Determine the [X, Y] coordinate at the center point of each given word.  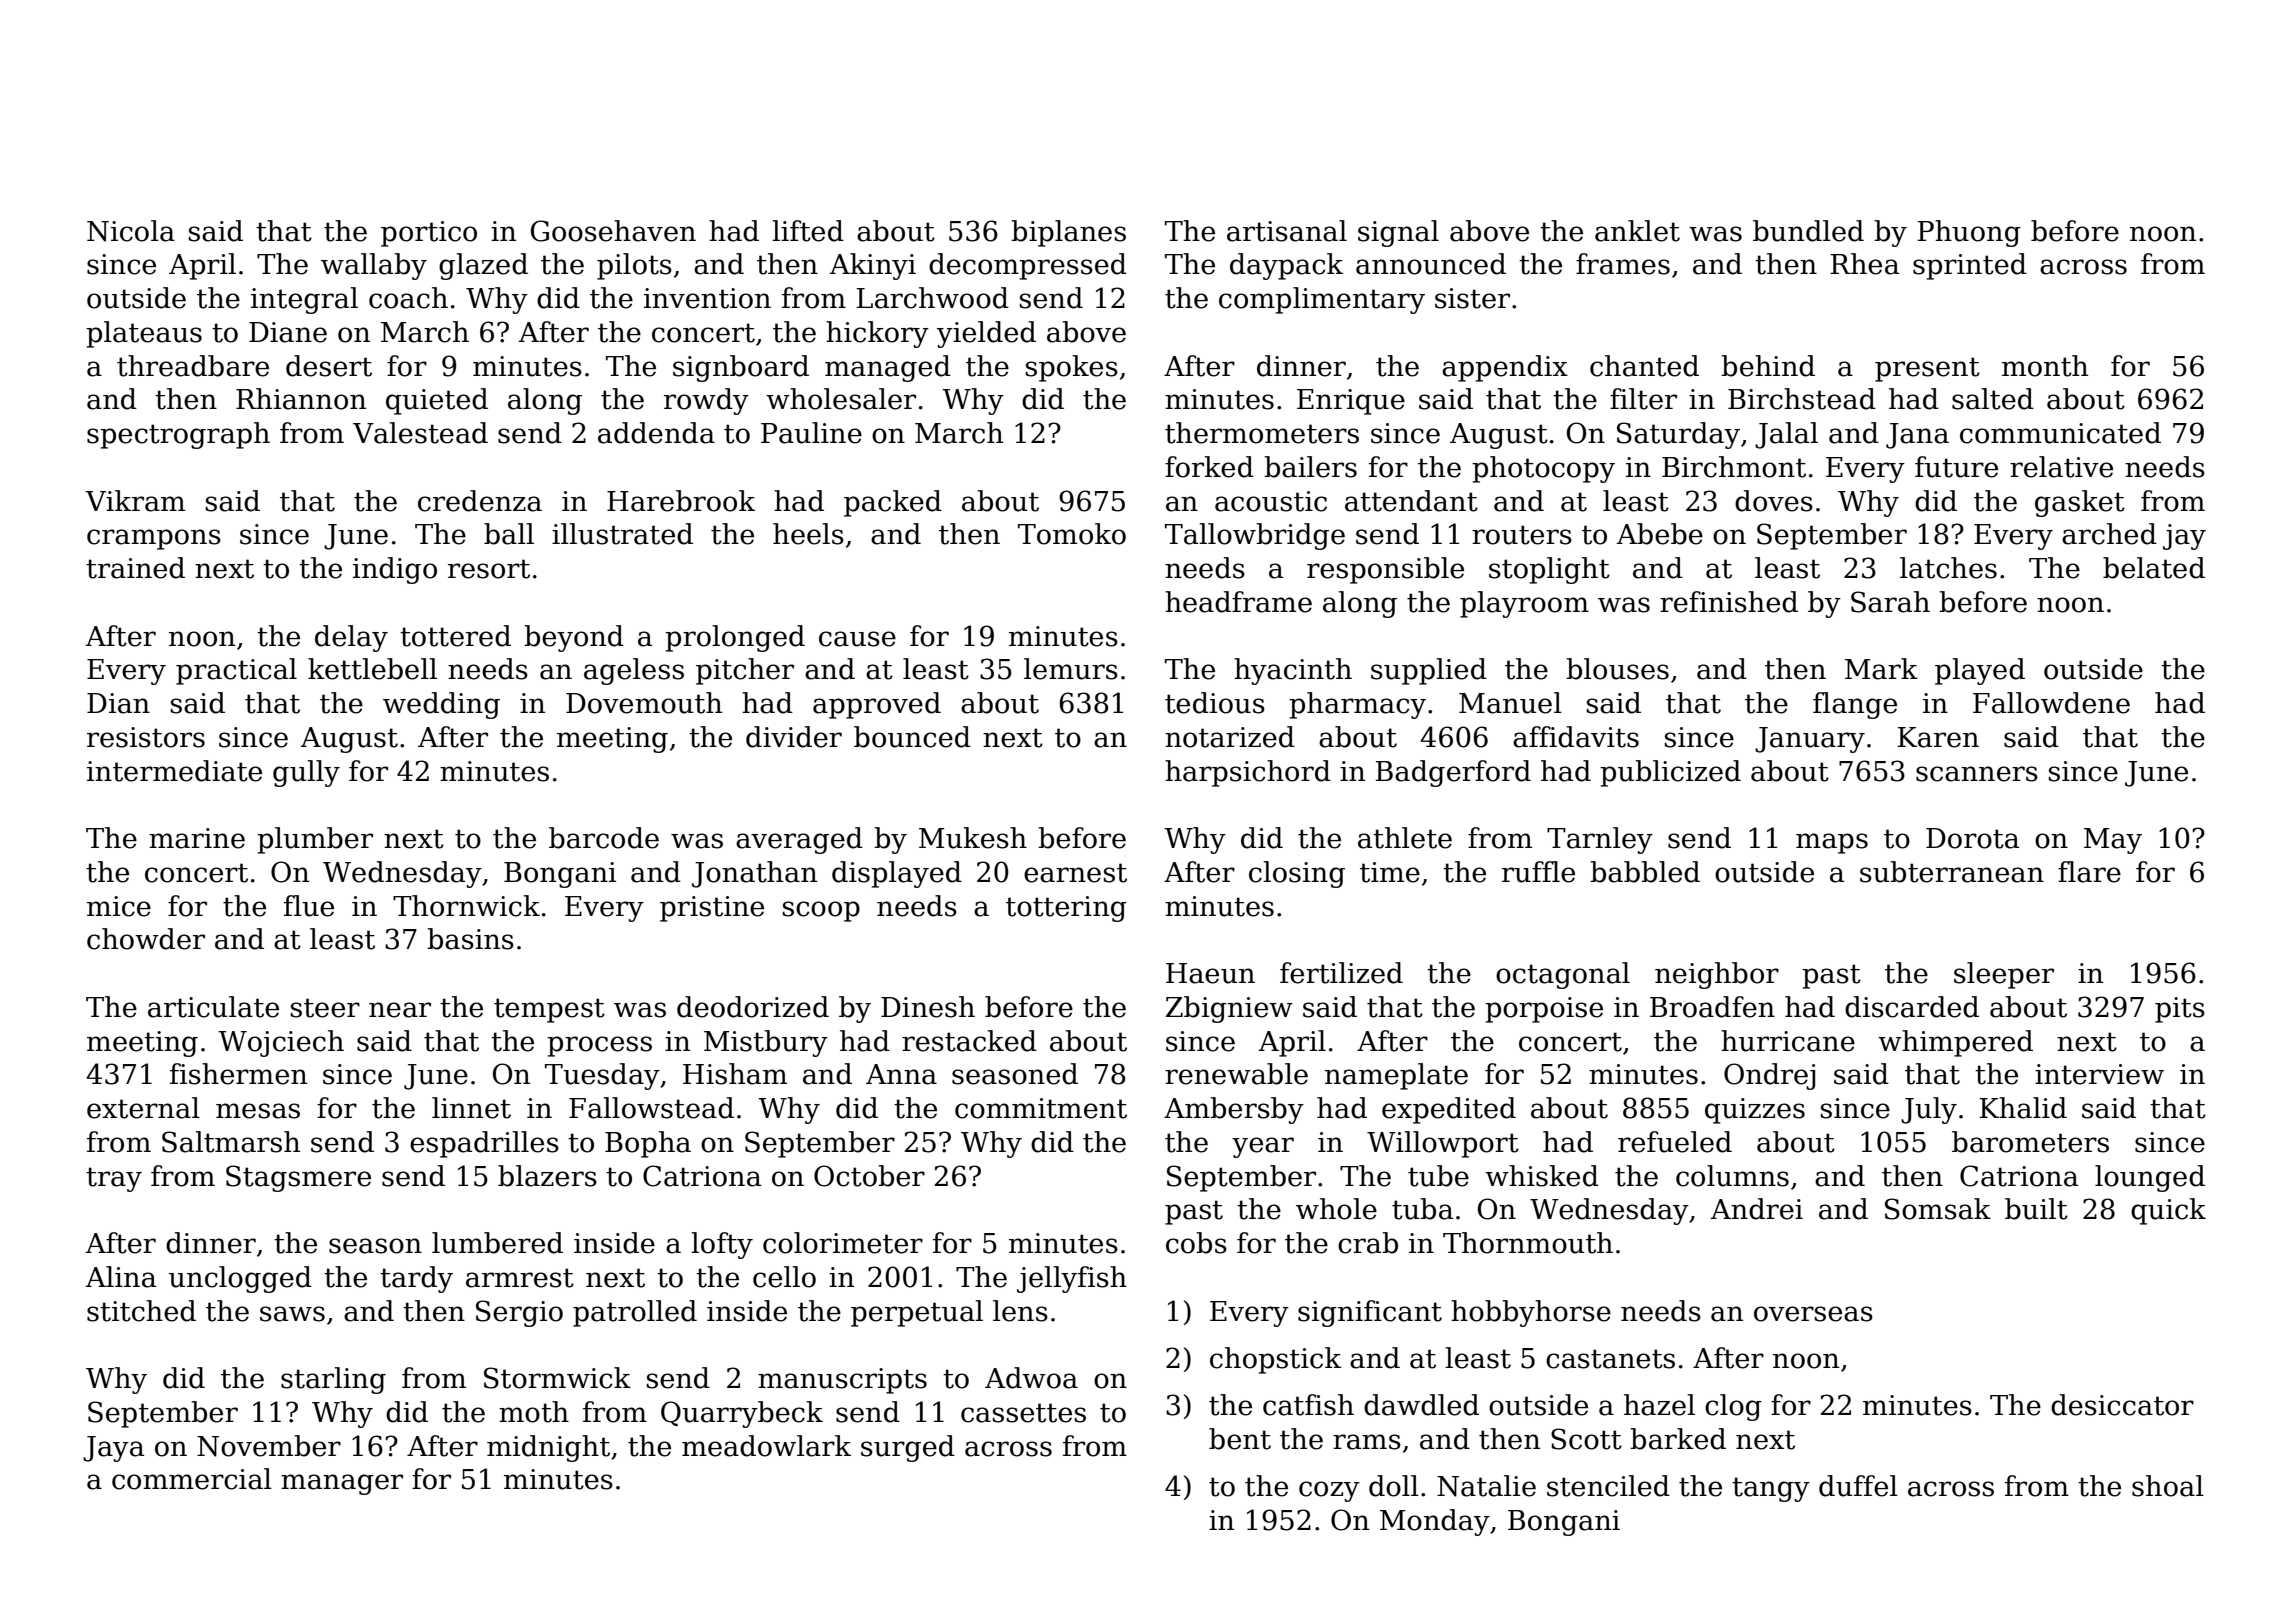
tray [114, 1179]
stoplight [1549, 570]
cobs [1196, 1243]
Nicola [131, 231]
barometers [2030, 1142]
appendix [1505, 368]
